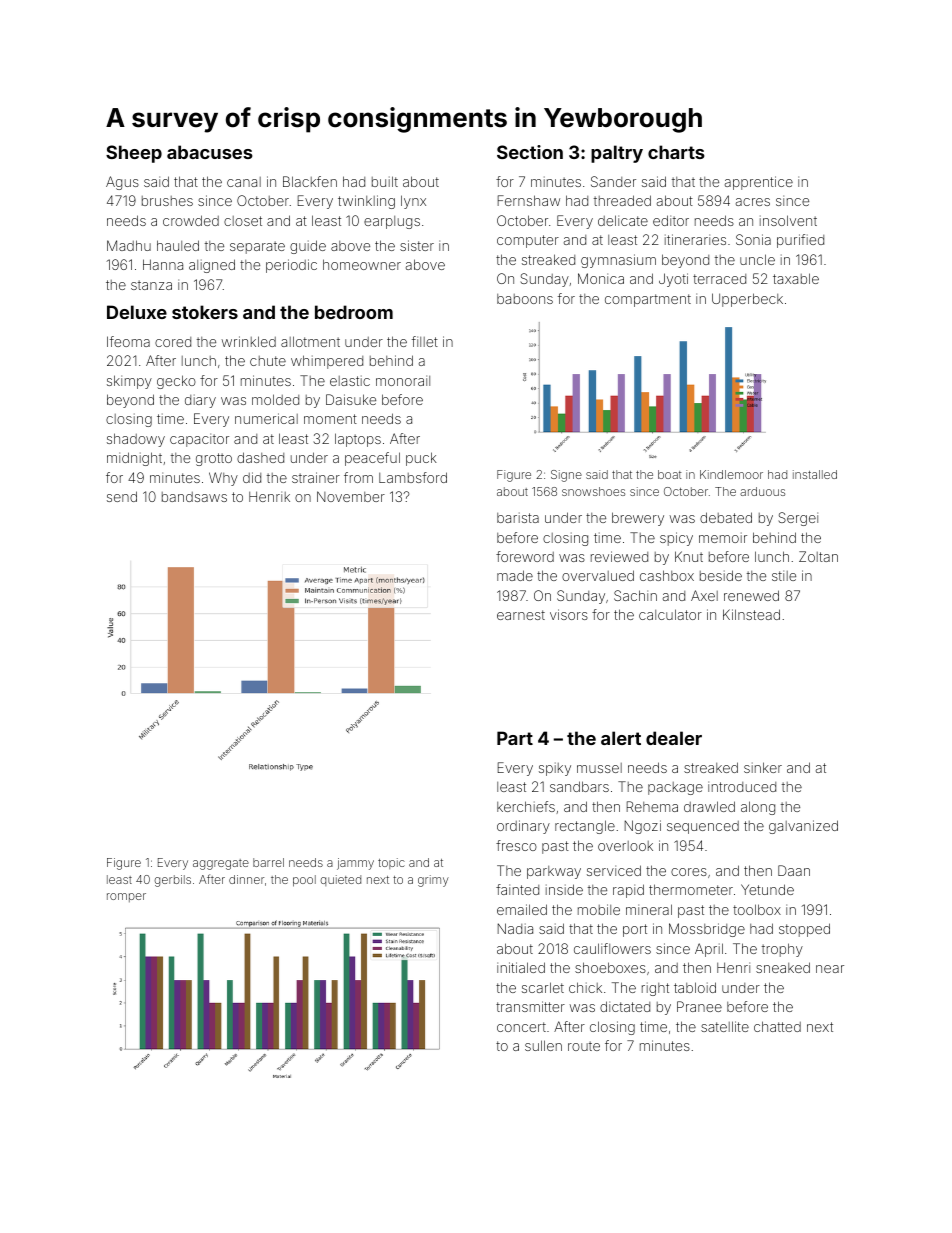 This screenshot has width=952, height=1233. What do you see at coordinates (515, 928) in the screenshot?
I see `Nadia` at bounding box center [515, 928].
